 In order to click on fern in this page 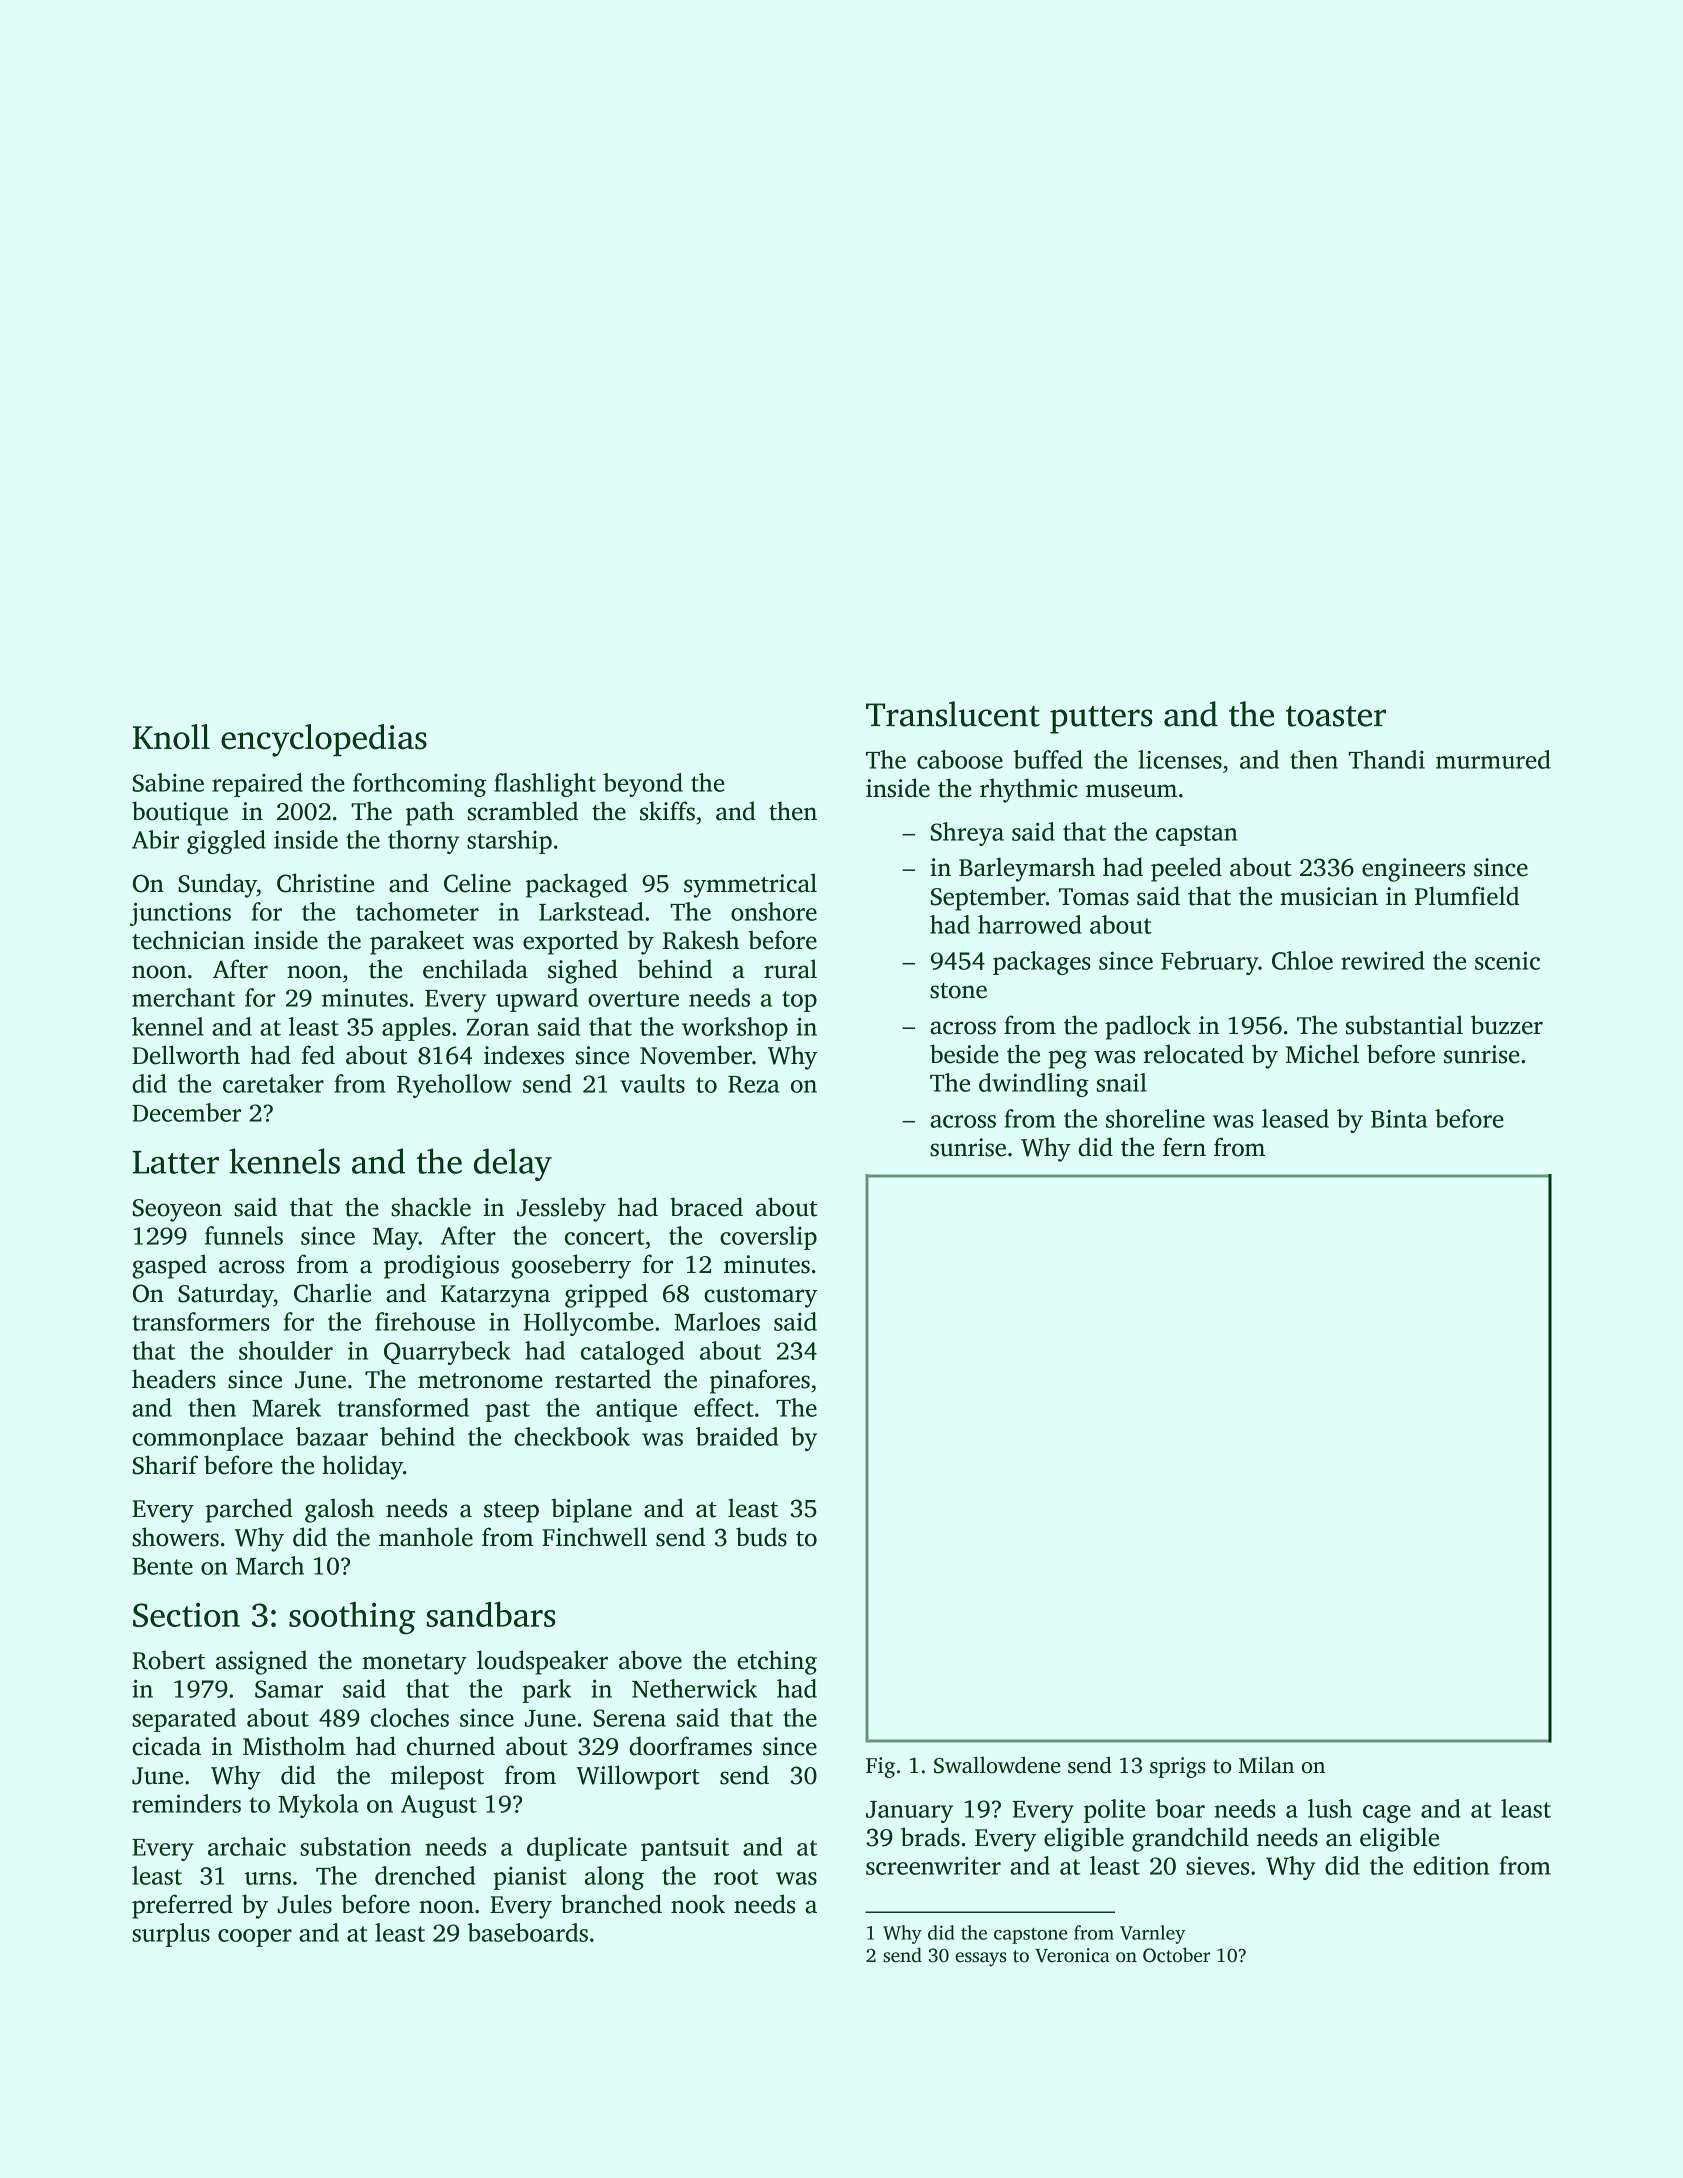, I will do `click(1184, 1147)`.
